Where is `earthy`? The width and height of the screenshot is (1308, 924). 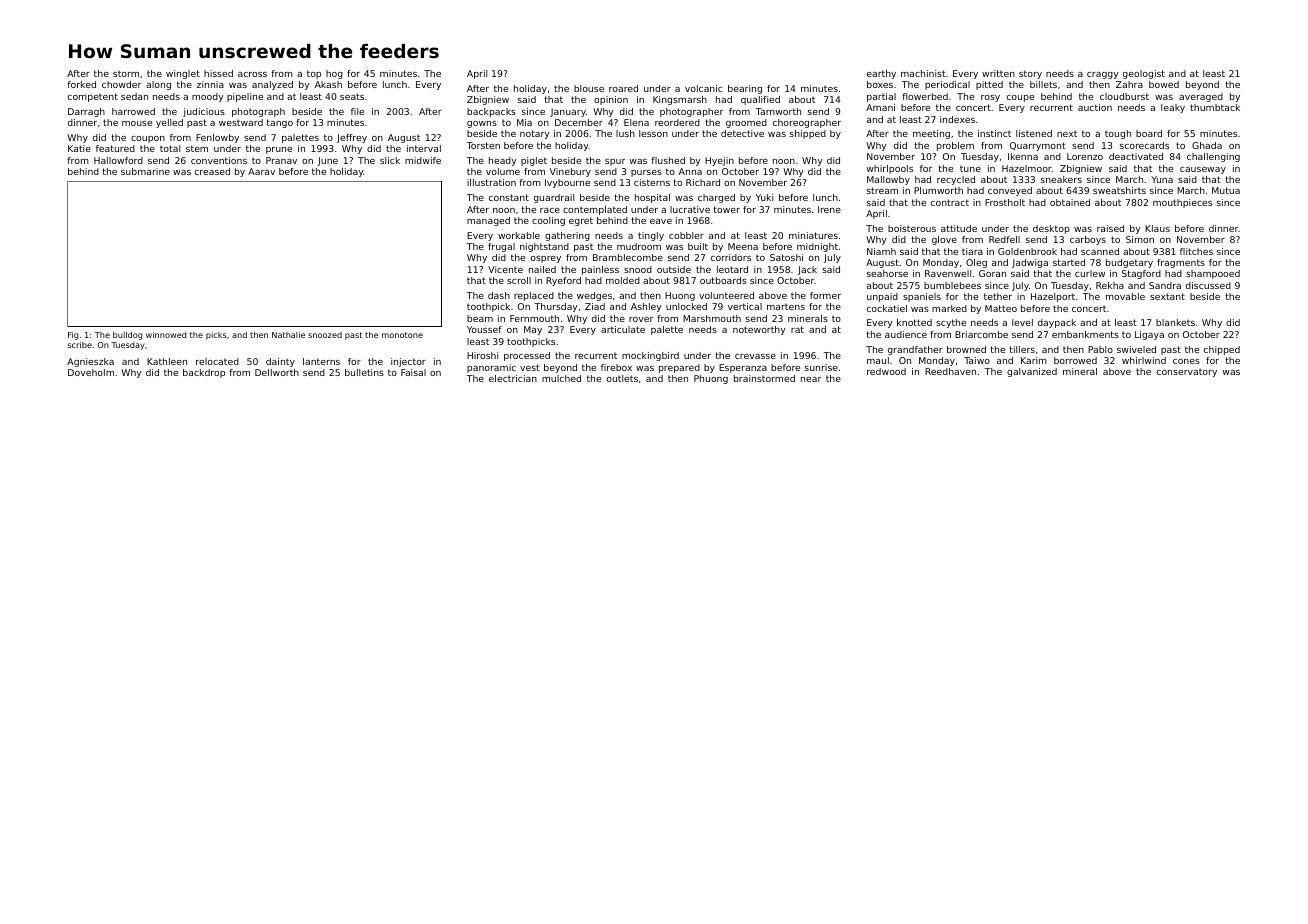
earthy is located at coordinates (881, 74).
